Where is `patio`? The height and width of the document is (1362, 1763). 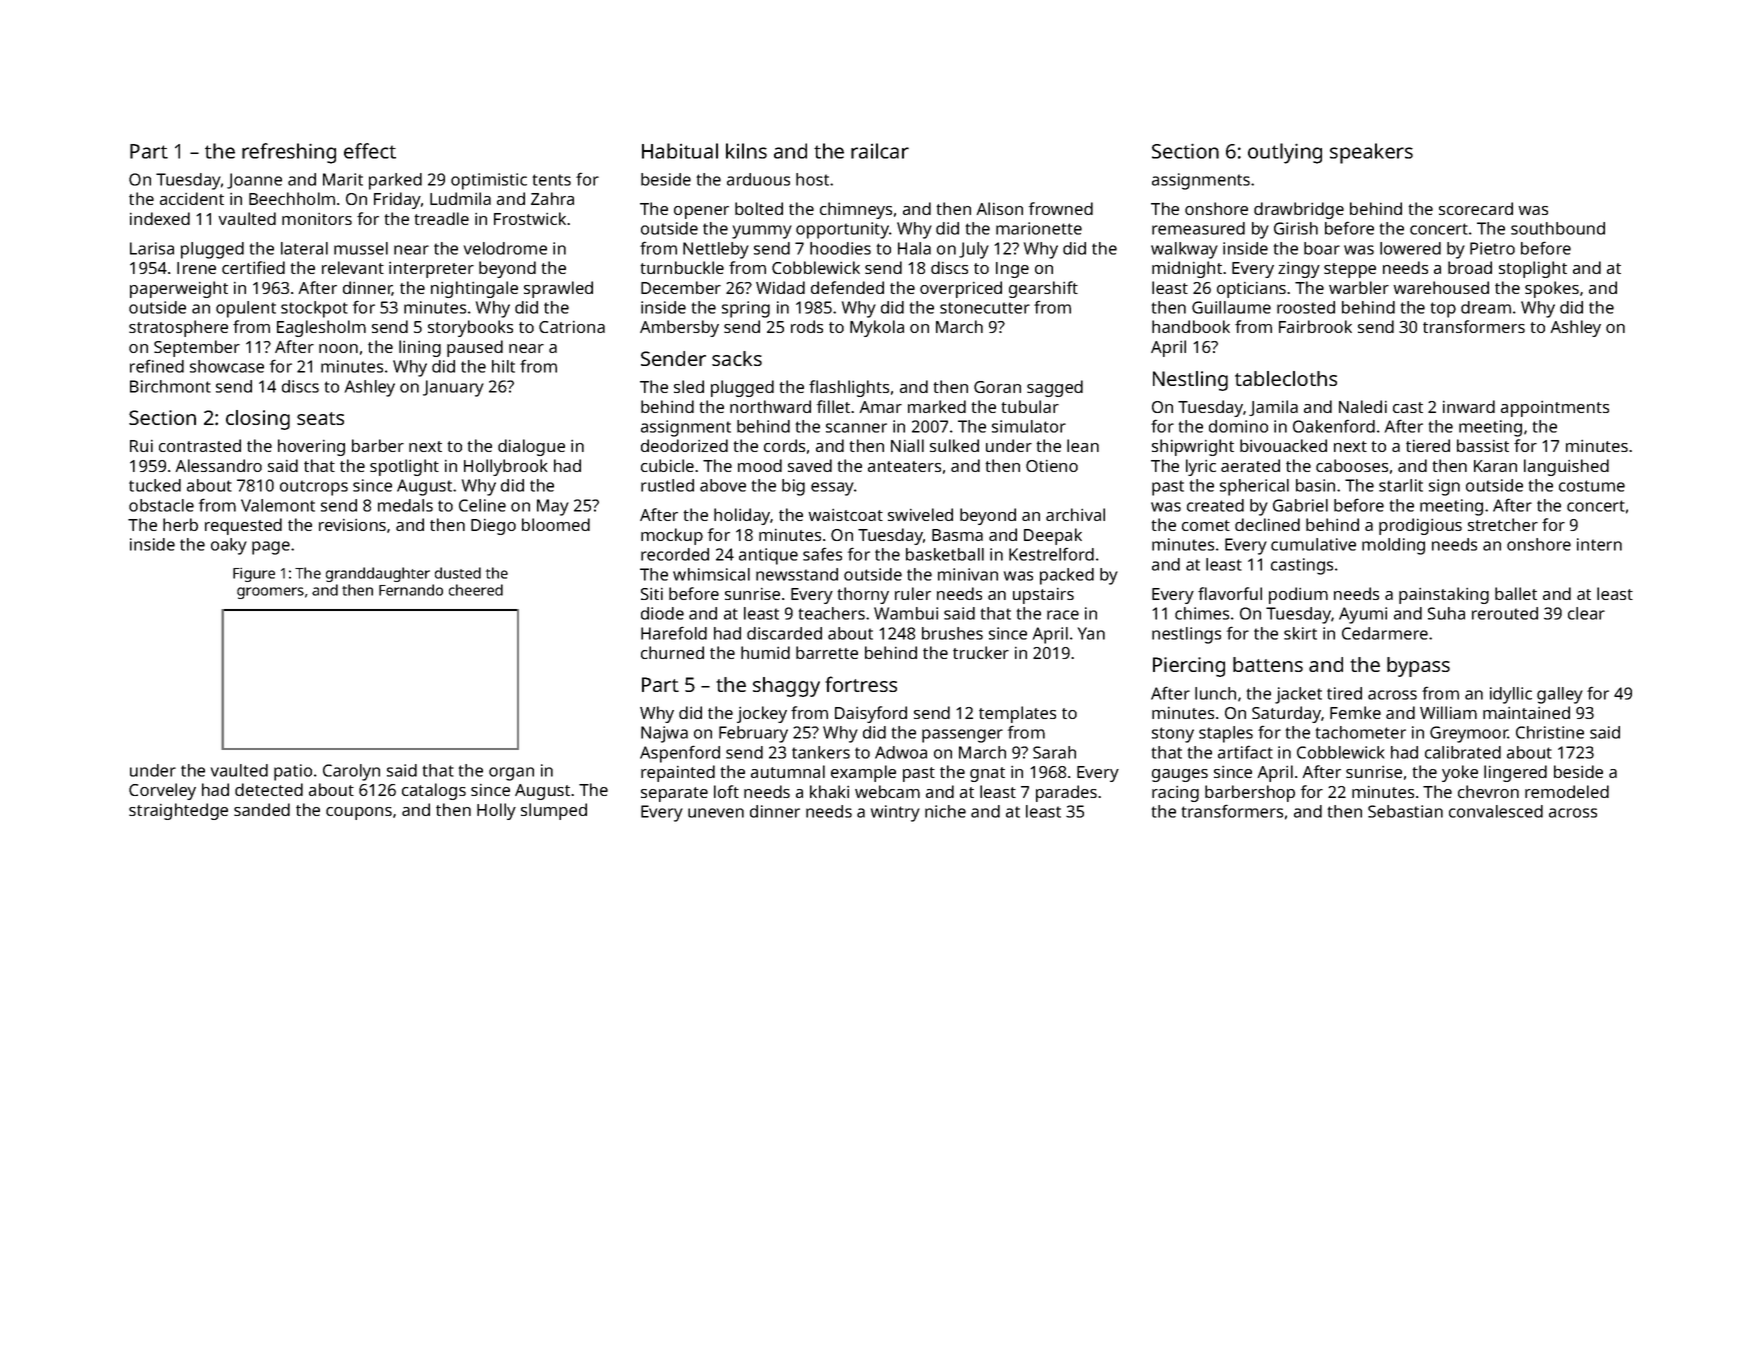
patio is located at coordinates (293, 772).
